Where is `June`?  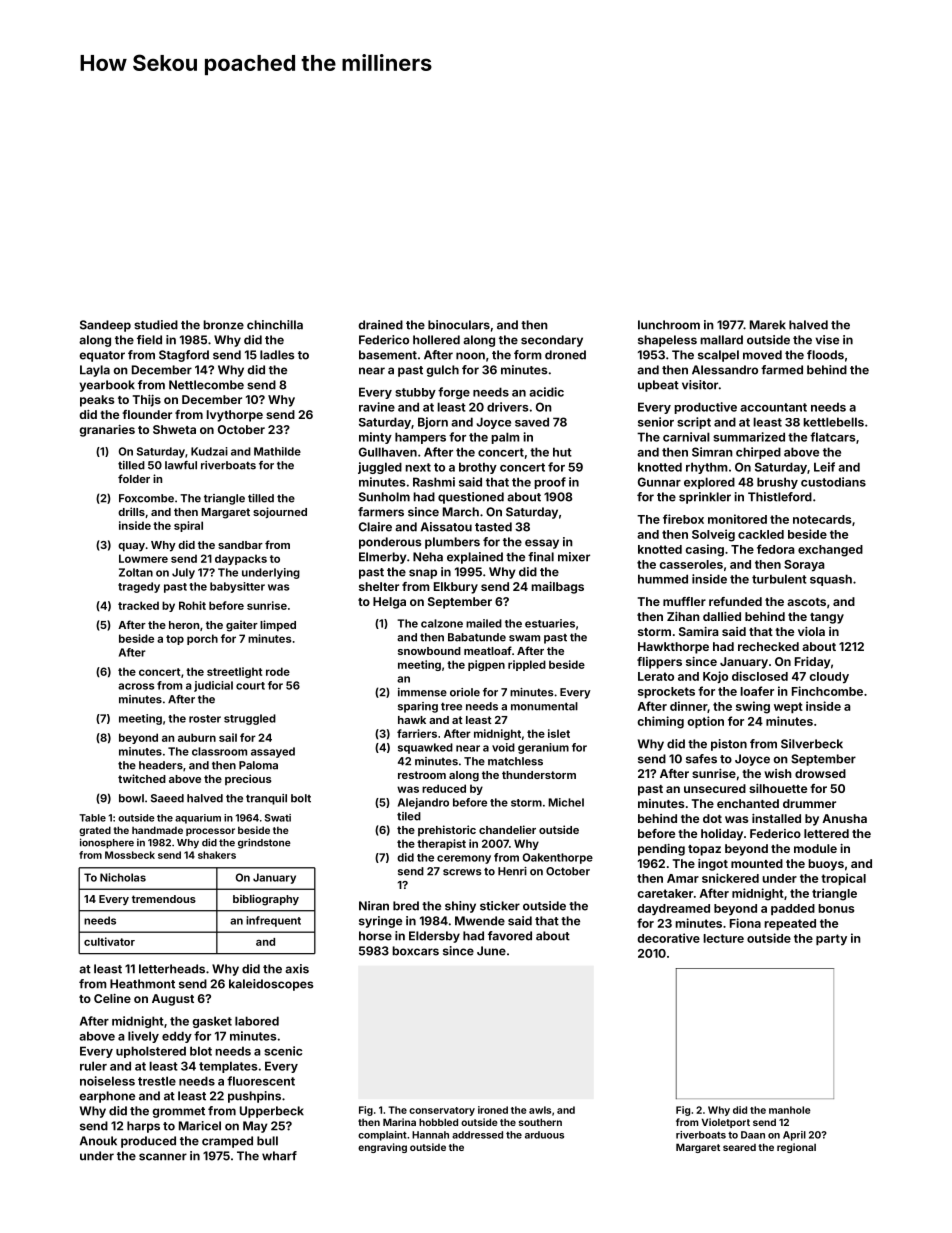
June is located at coordinates (491, 951).
